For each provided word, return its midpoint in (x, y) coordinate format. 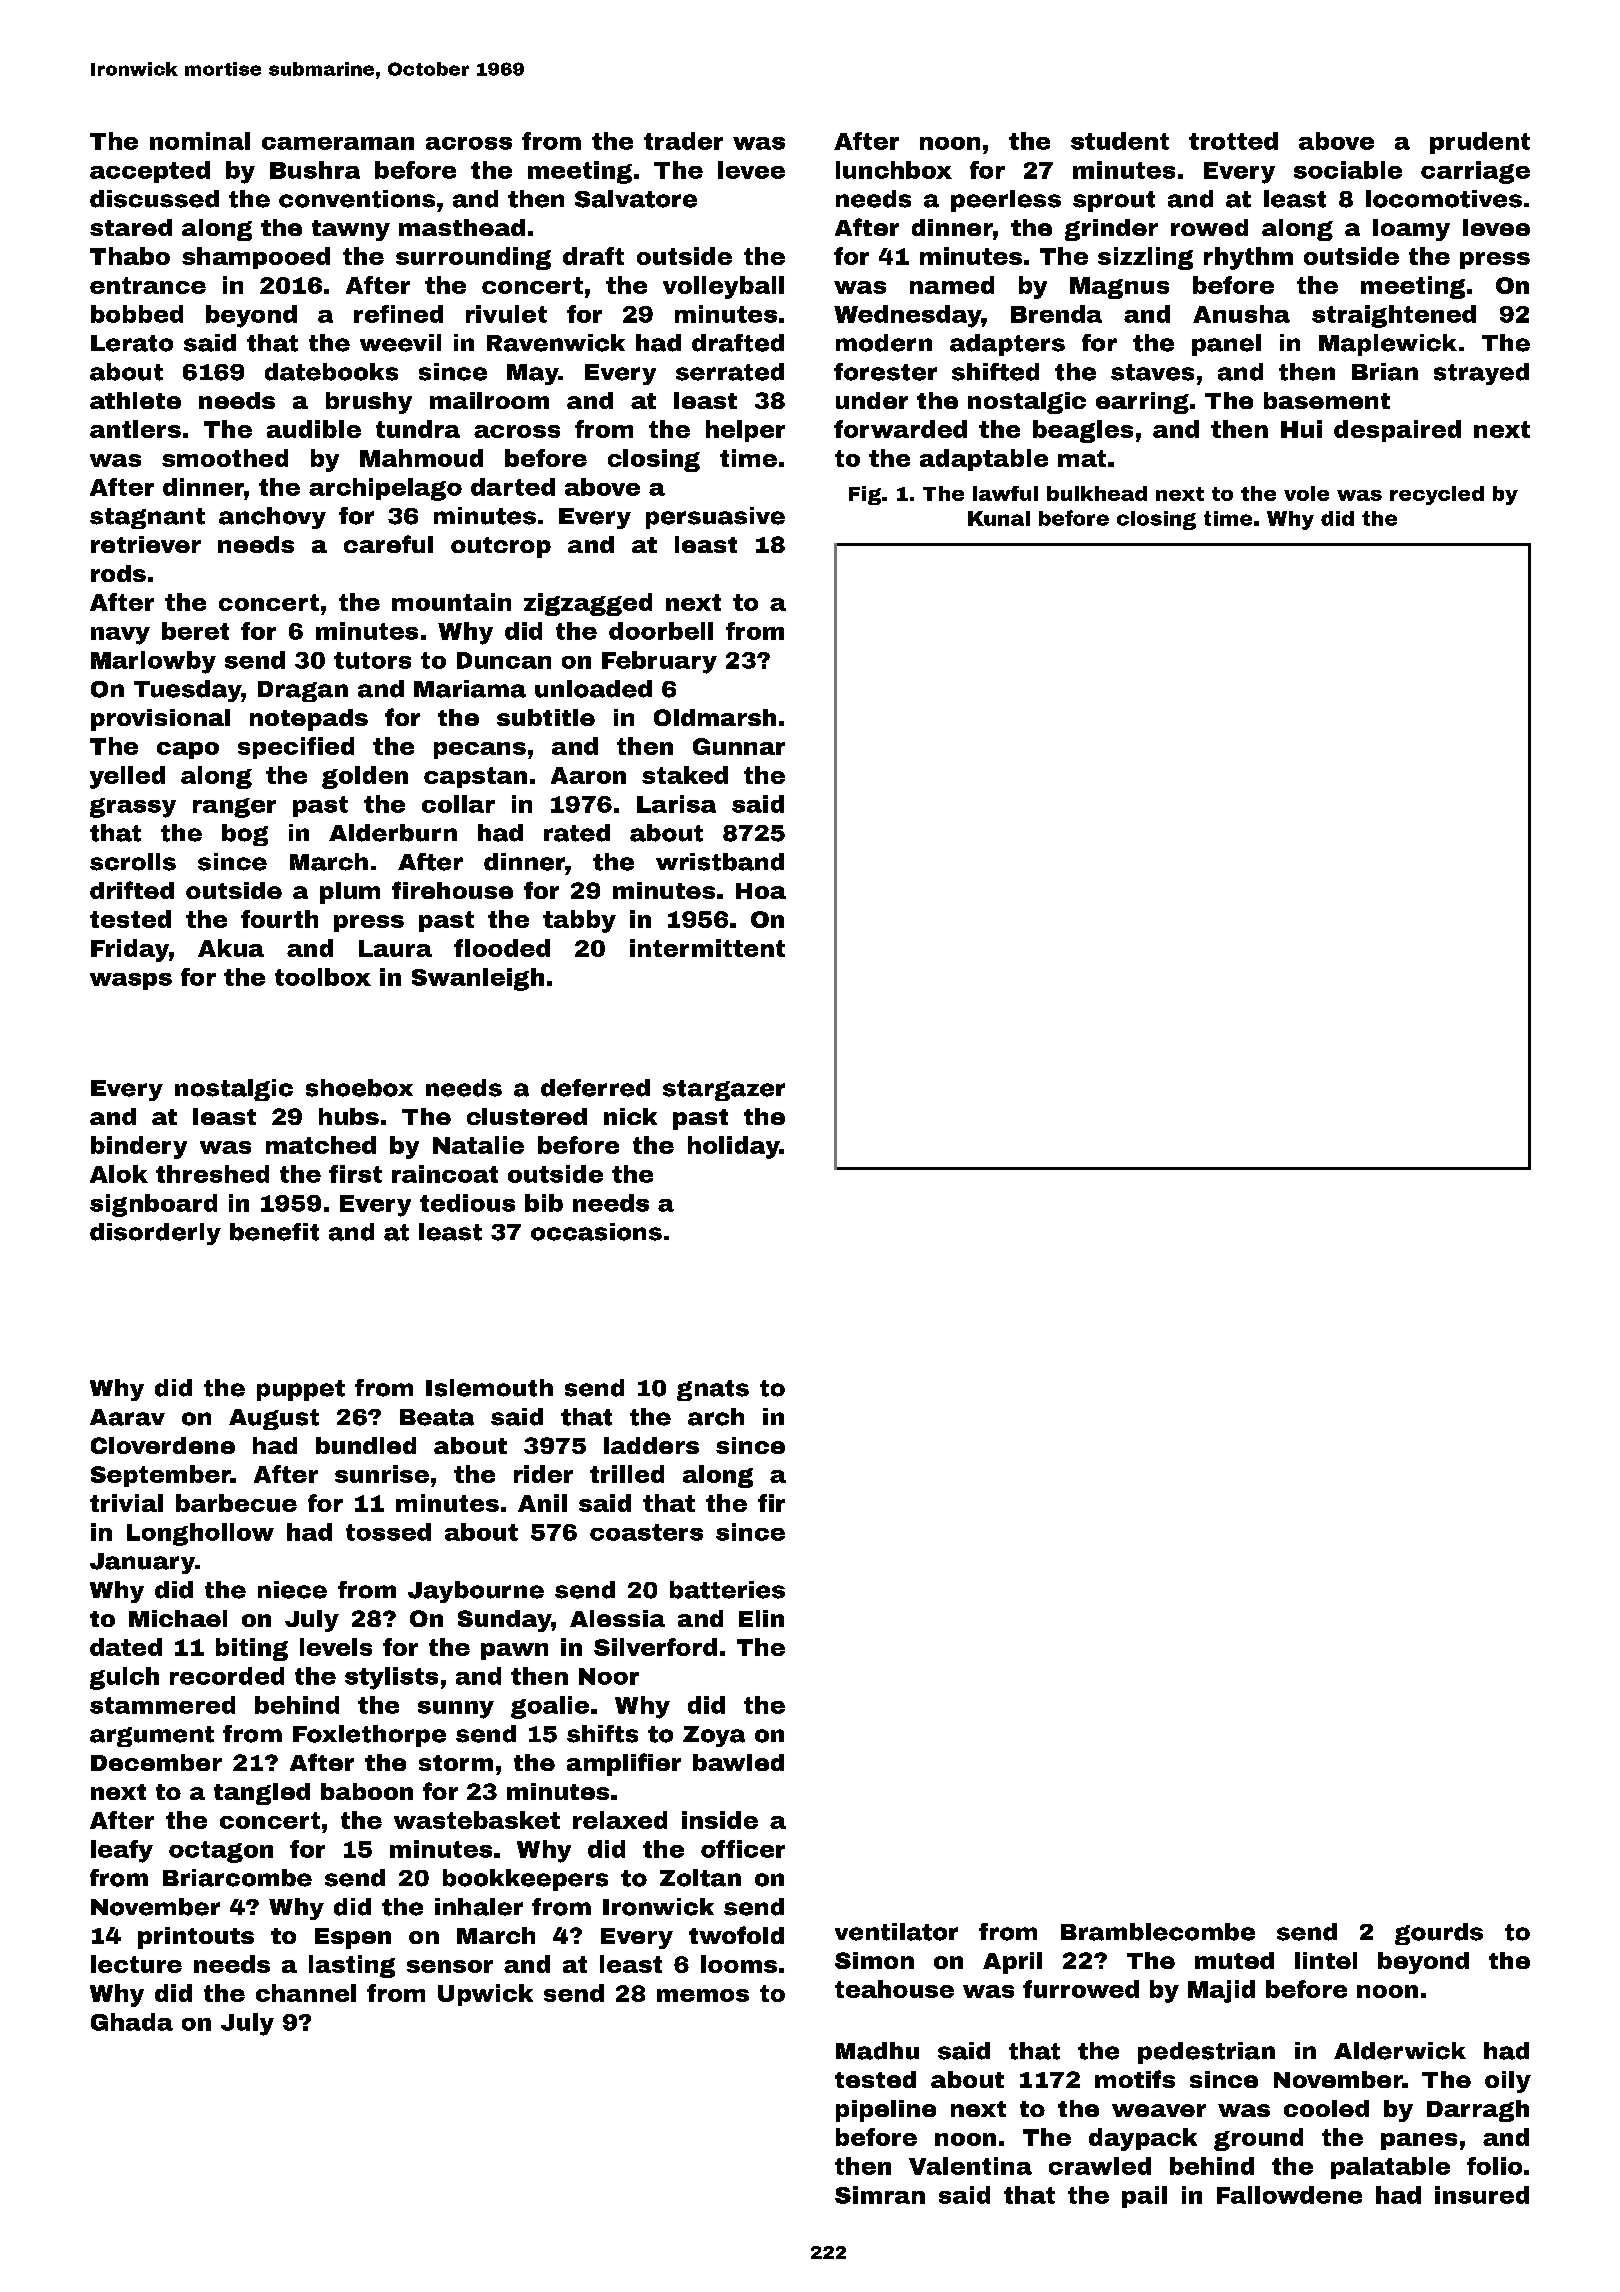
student (1120, 141)
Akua (231, 948)
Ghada (132, 2022)
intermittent (707, 948)
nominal (200, 141)
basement (1327, 400)
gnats (713, 1390)
